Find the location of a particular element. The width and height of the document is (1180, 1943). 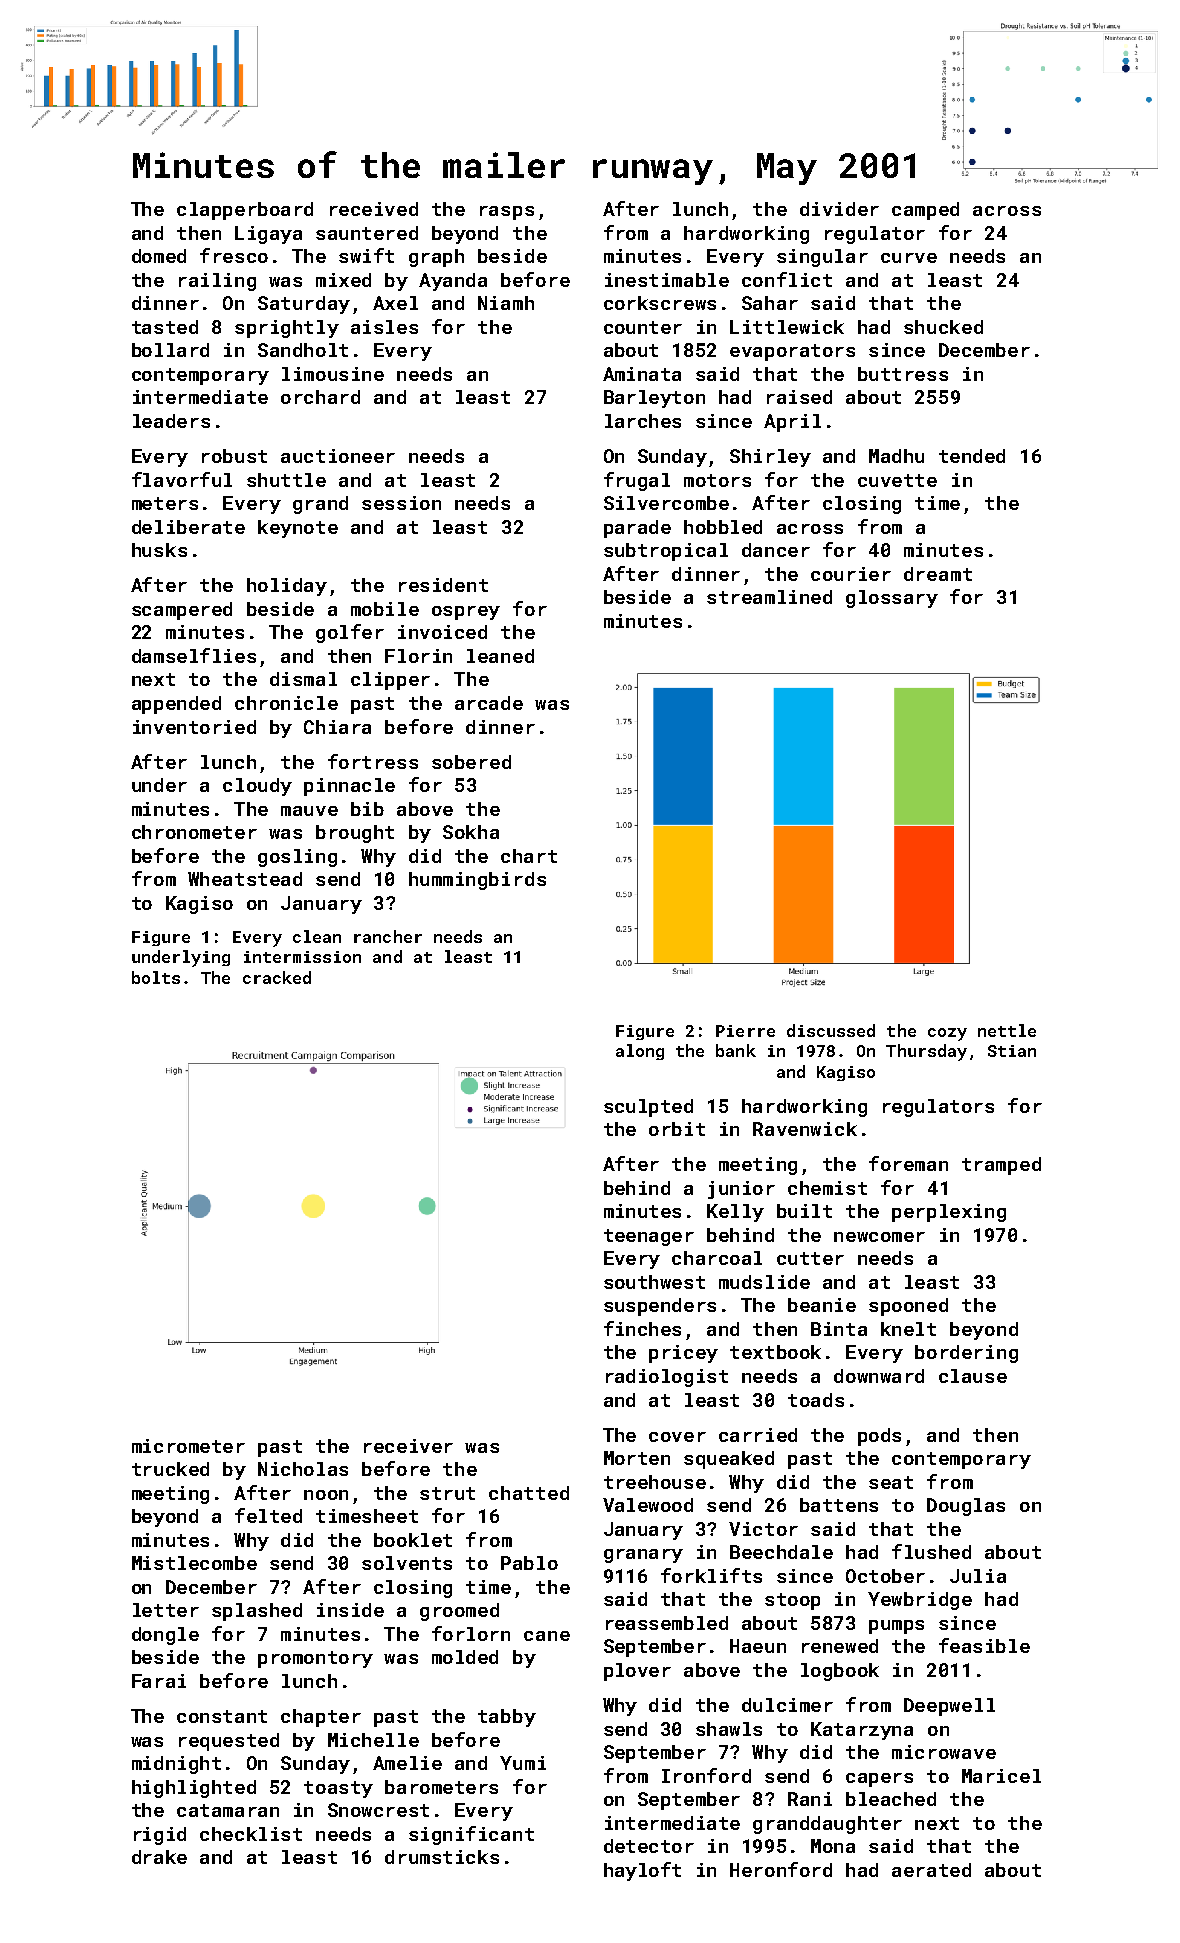

molded is located at coordinates (465, 1657).
